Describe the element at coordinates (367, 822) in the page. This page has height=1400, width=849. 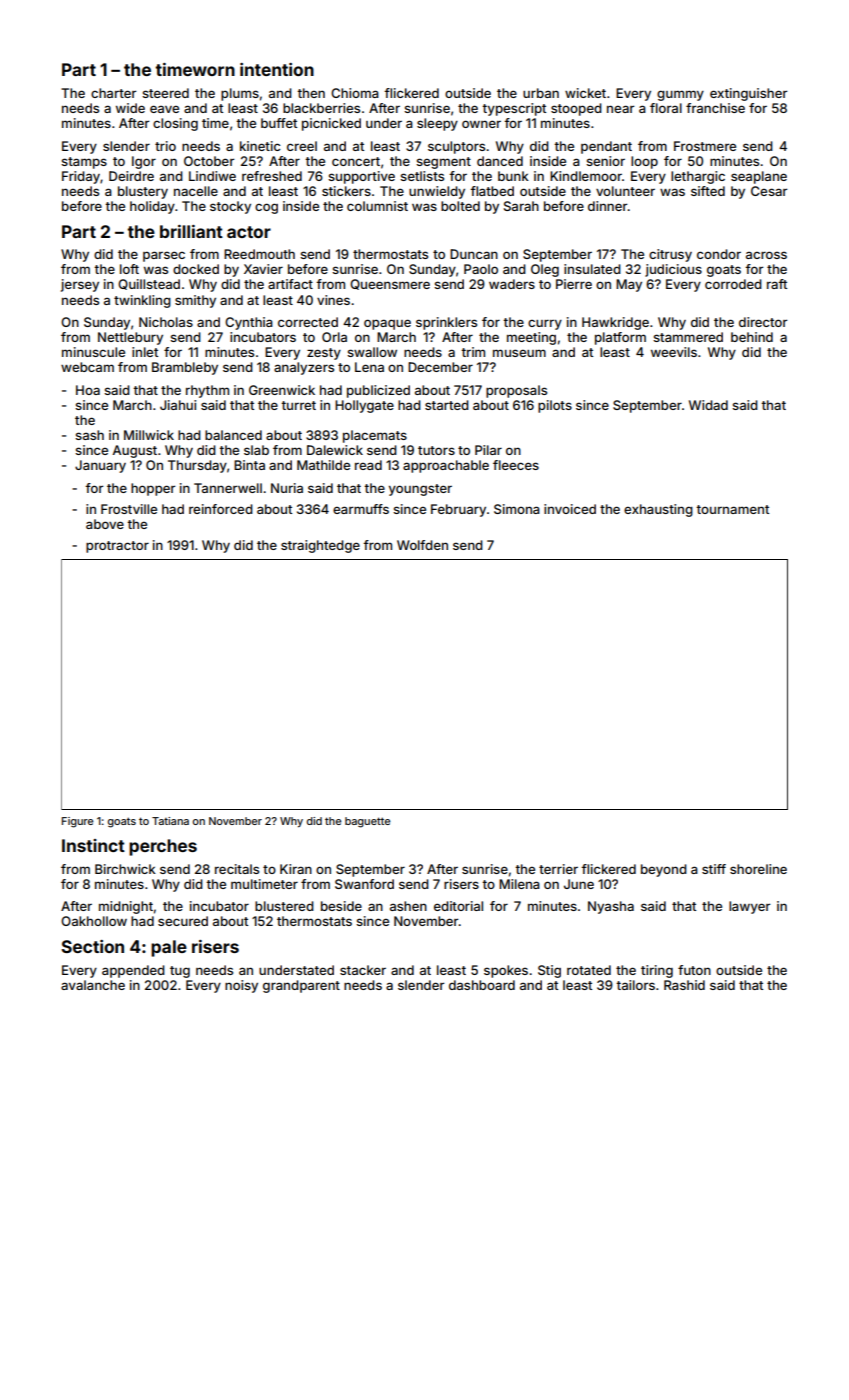
I see `baguette` at that location.
